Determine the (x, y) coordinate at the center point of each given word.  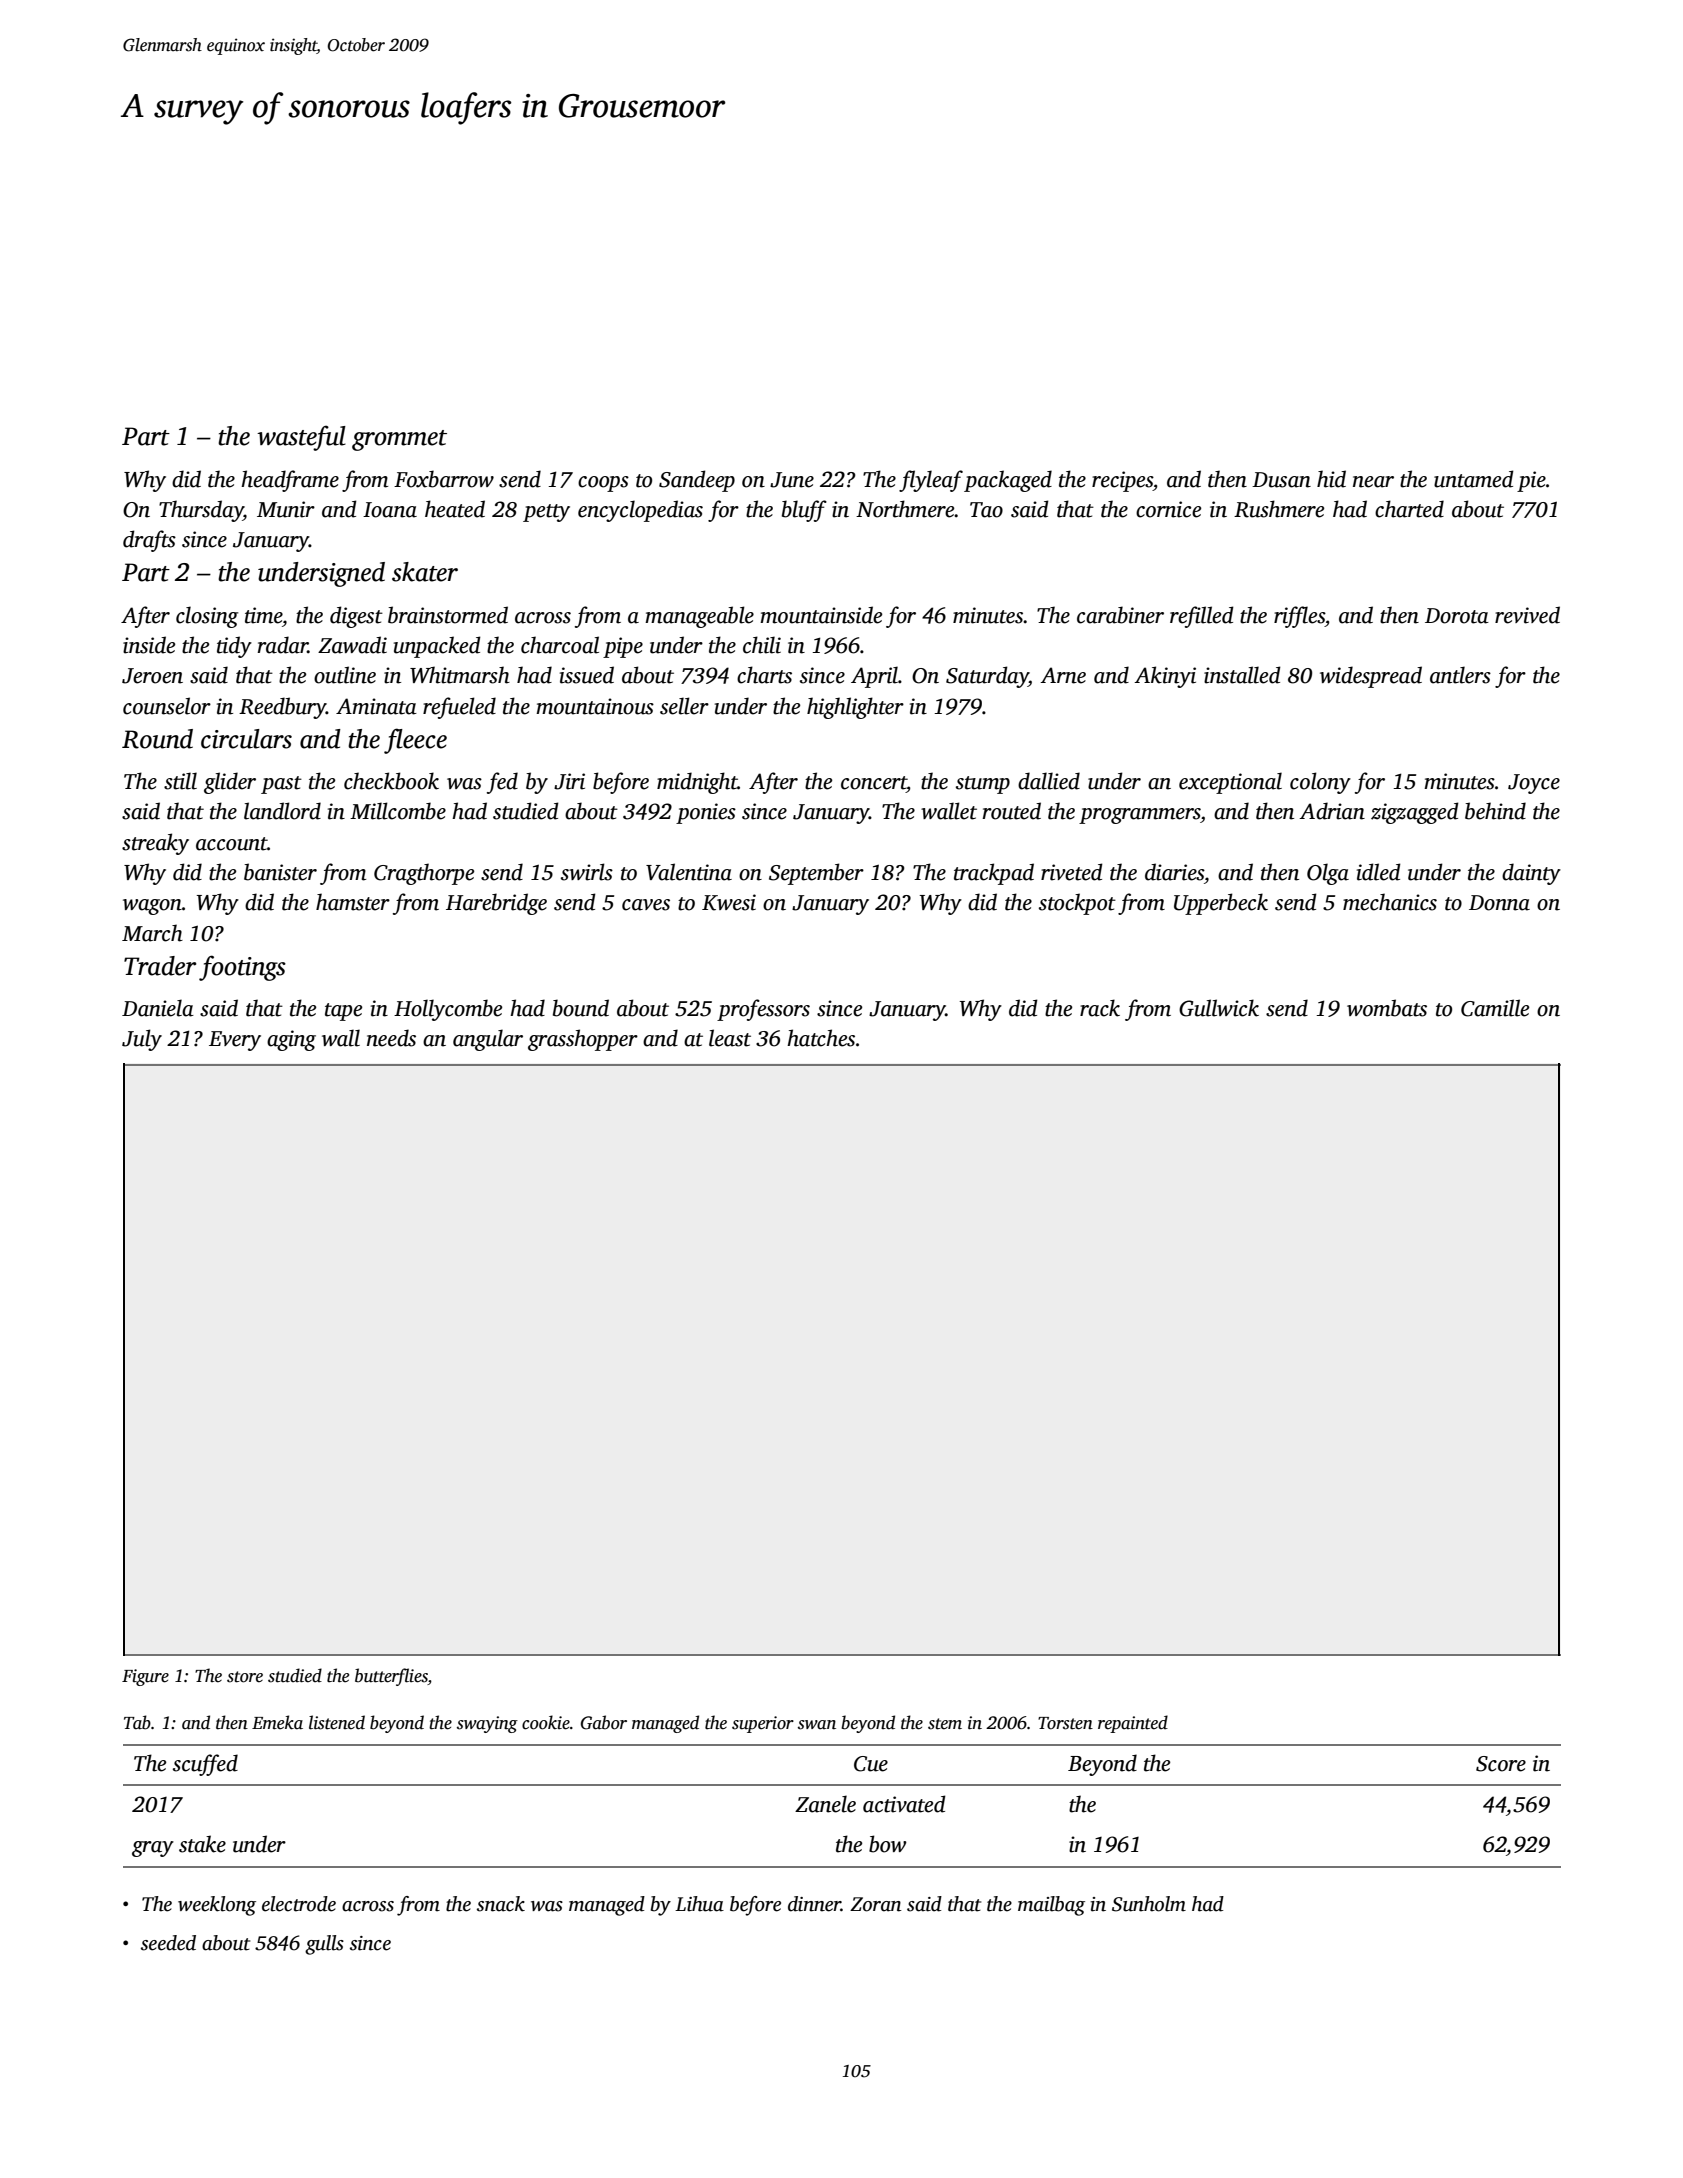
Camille (1495, 1008)
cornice (1168, 509)
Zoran (876, 1904)
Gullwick (1219, 1008)
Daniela (158, 1008)
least (730, 1038)
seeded (168, 1943)
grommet (399, 440)
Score (1501, 1764)
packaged (1008, 481)
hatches (821, 1038)
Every (235, 1041)
